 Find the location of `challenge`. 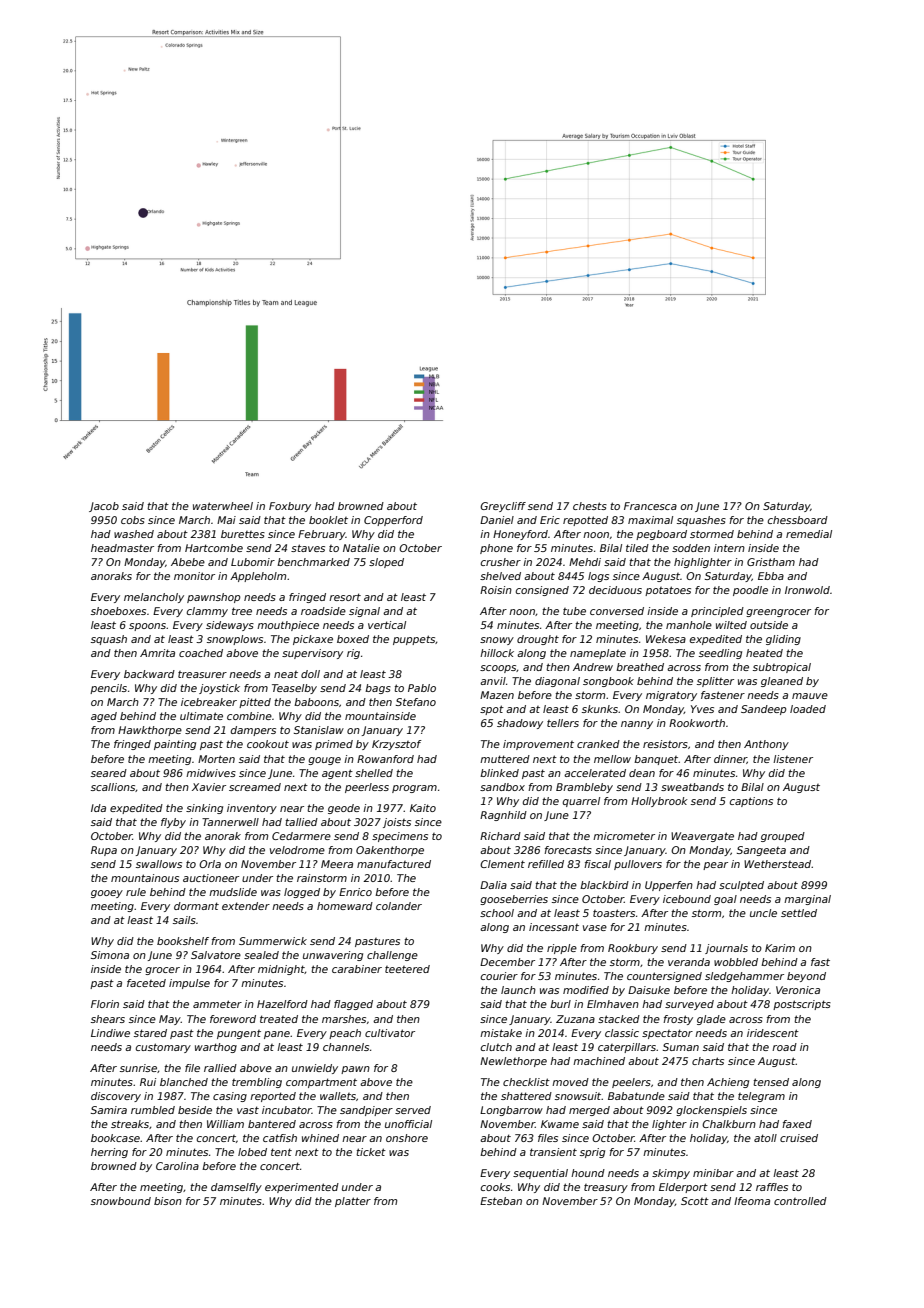

challenge is located at coordinates (392, 956).
